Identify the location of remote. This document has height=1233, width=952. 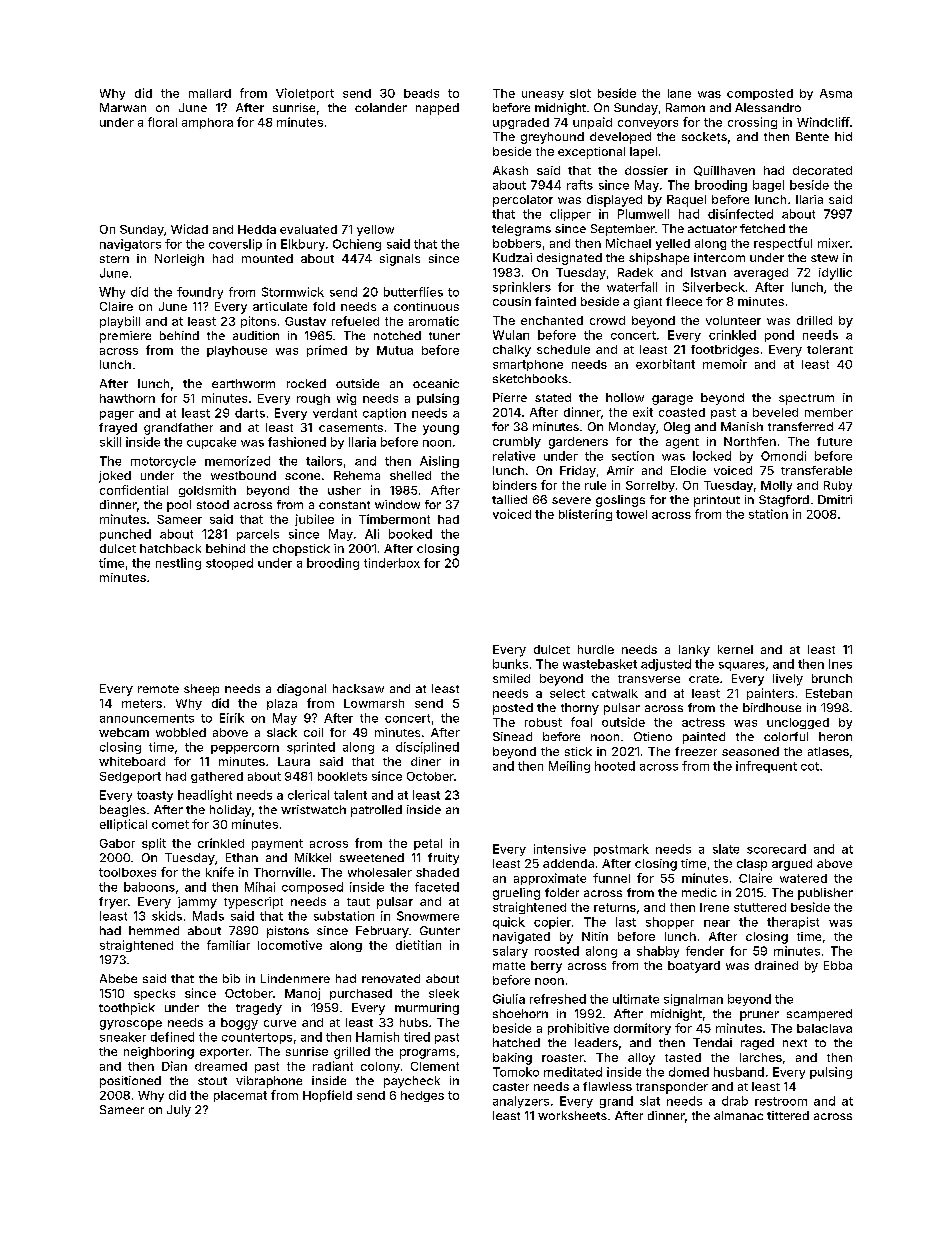
(158, 689).
